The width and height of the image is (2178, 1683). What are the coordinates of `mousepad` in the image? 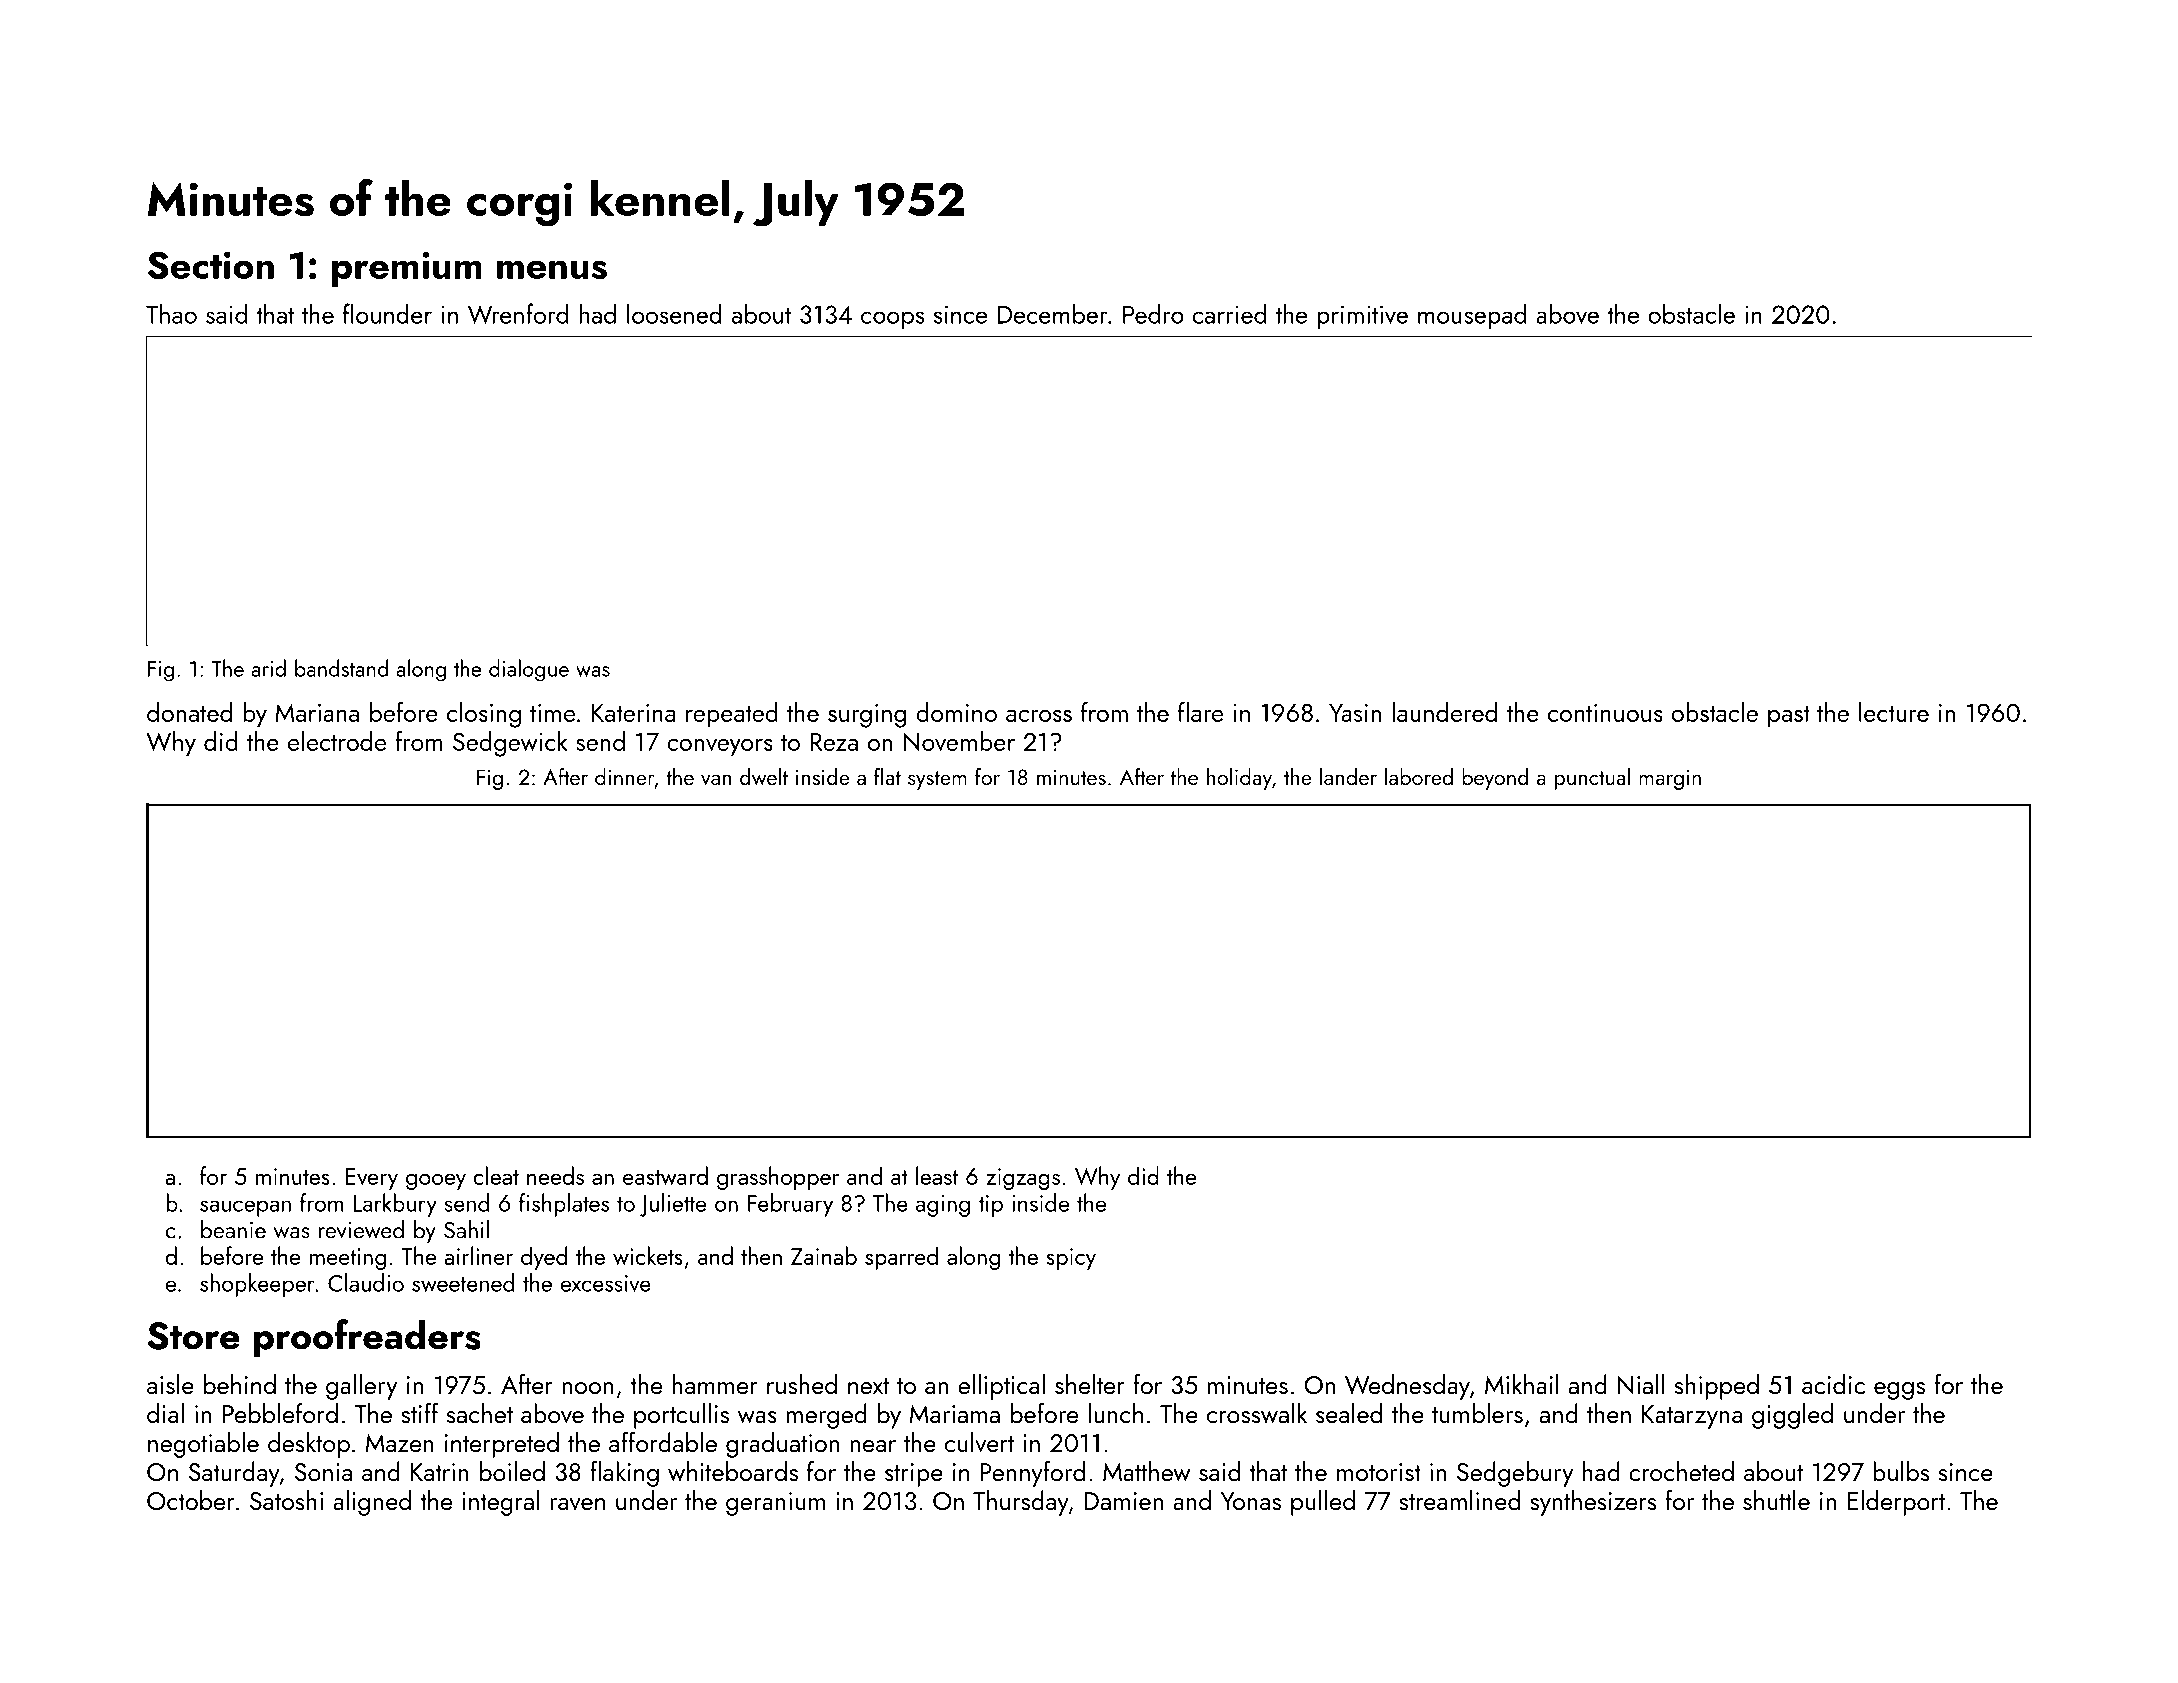 It's located at (1472, 316).
